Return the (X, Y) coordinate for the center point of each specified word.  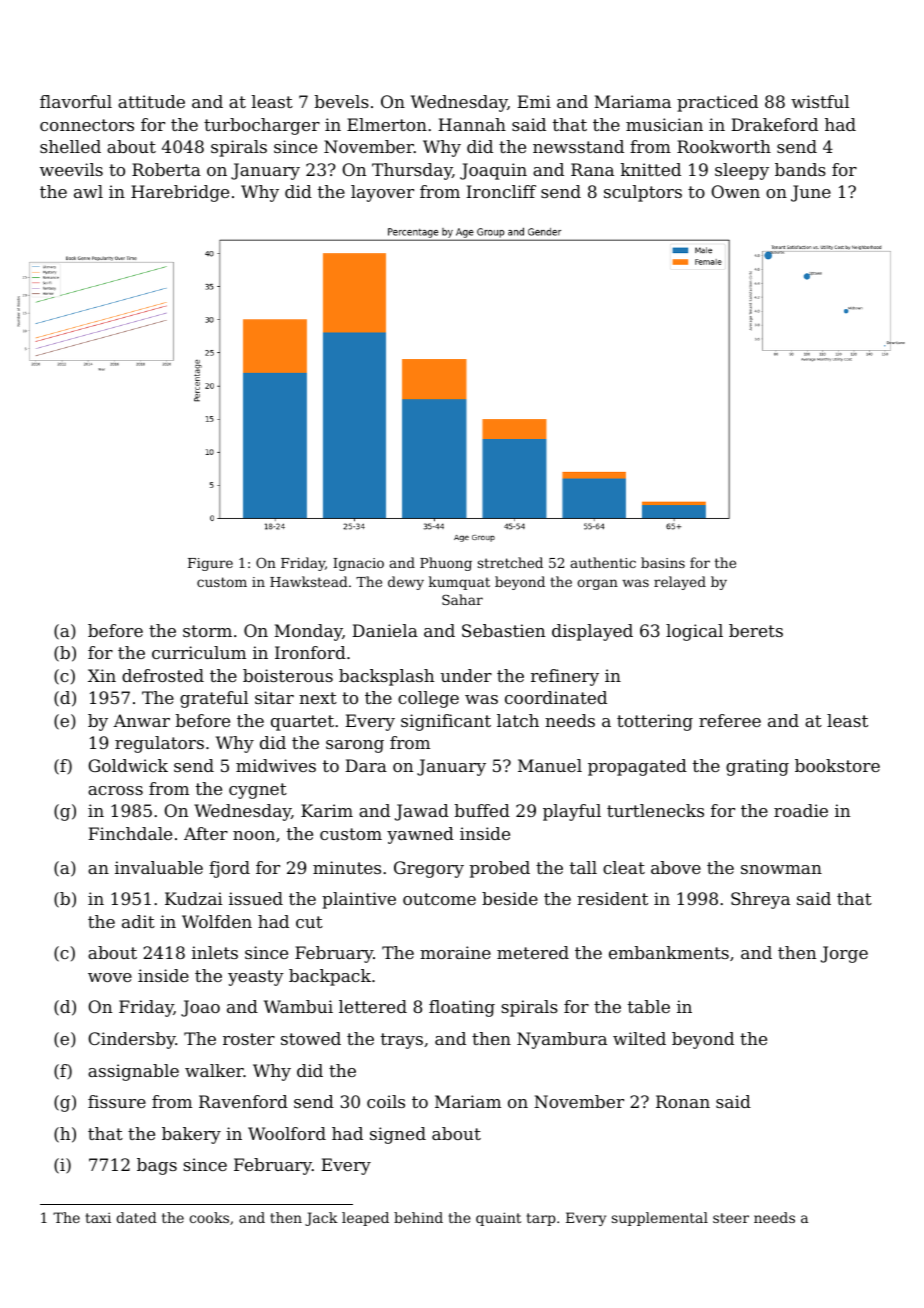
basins (663, 562)
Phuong (446, 564)
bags (157, 1166)
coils (386, 1101)
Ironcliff (501, 191)
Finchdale (130, 833)
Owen (735, 191)
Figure (210, 564)
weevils (71, 169)
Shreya (760, 900)
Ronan (683, 1101)
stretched (510, 562)
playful (572, 812)
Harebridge (180, 193)
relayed (680, 583)
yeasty (256, 978)
